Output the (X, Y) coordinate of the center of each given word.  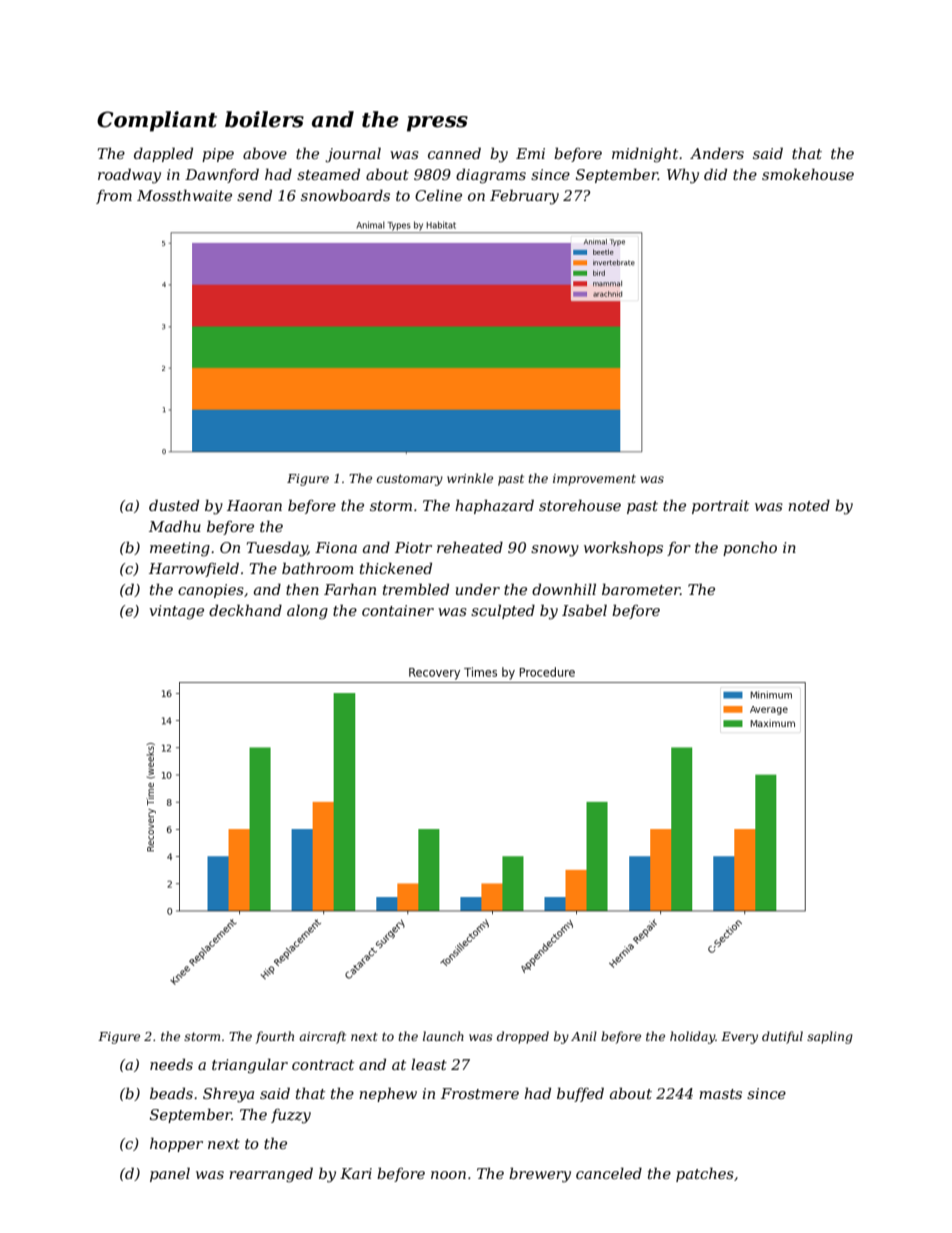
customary (410, 480)
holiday (692, 1037)
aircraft (322, 1037)
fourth (274, 1037)
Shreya (228, 1095)
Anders (717, 153)
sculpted (503, 611)
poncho (750, 548)
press (437, 124)
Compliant (157, 121)
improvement (594, 480)
